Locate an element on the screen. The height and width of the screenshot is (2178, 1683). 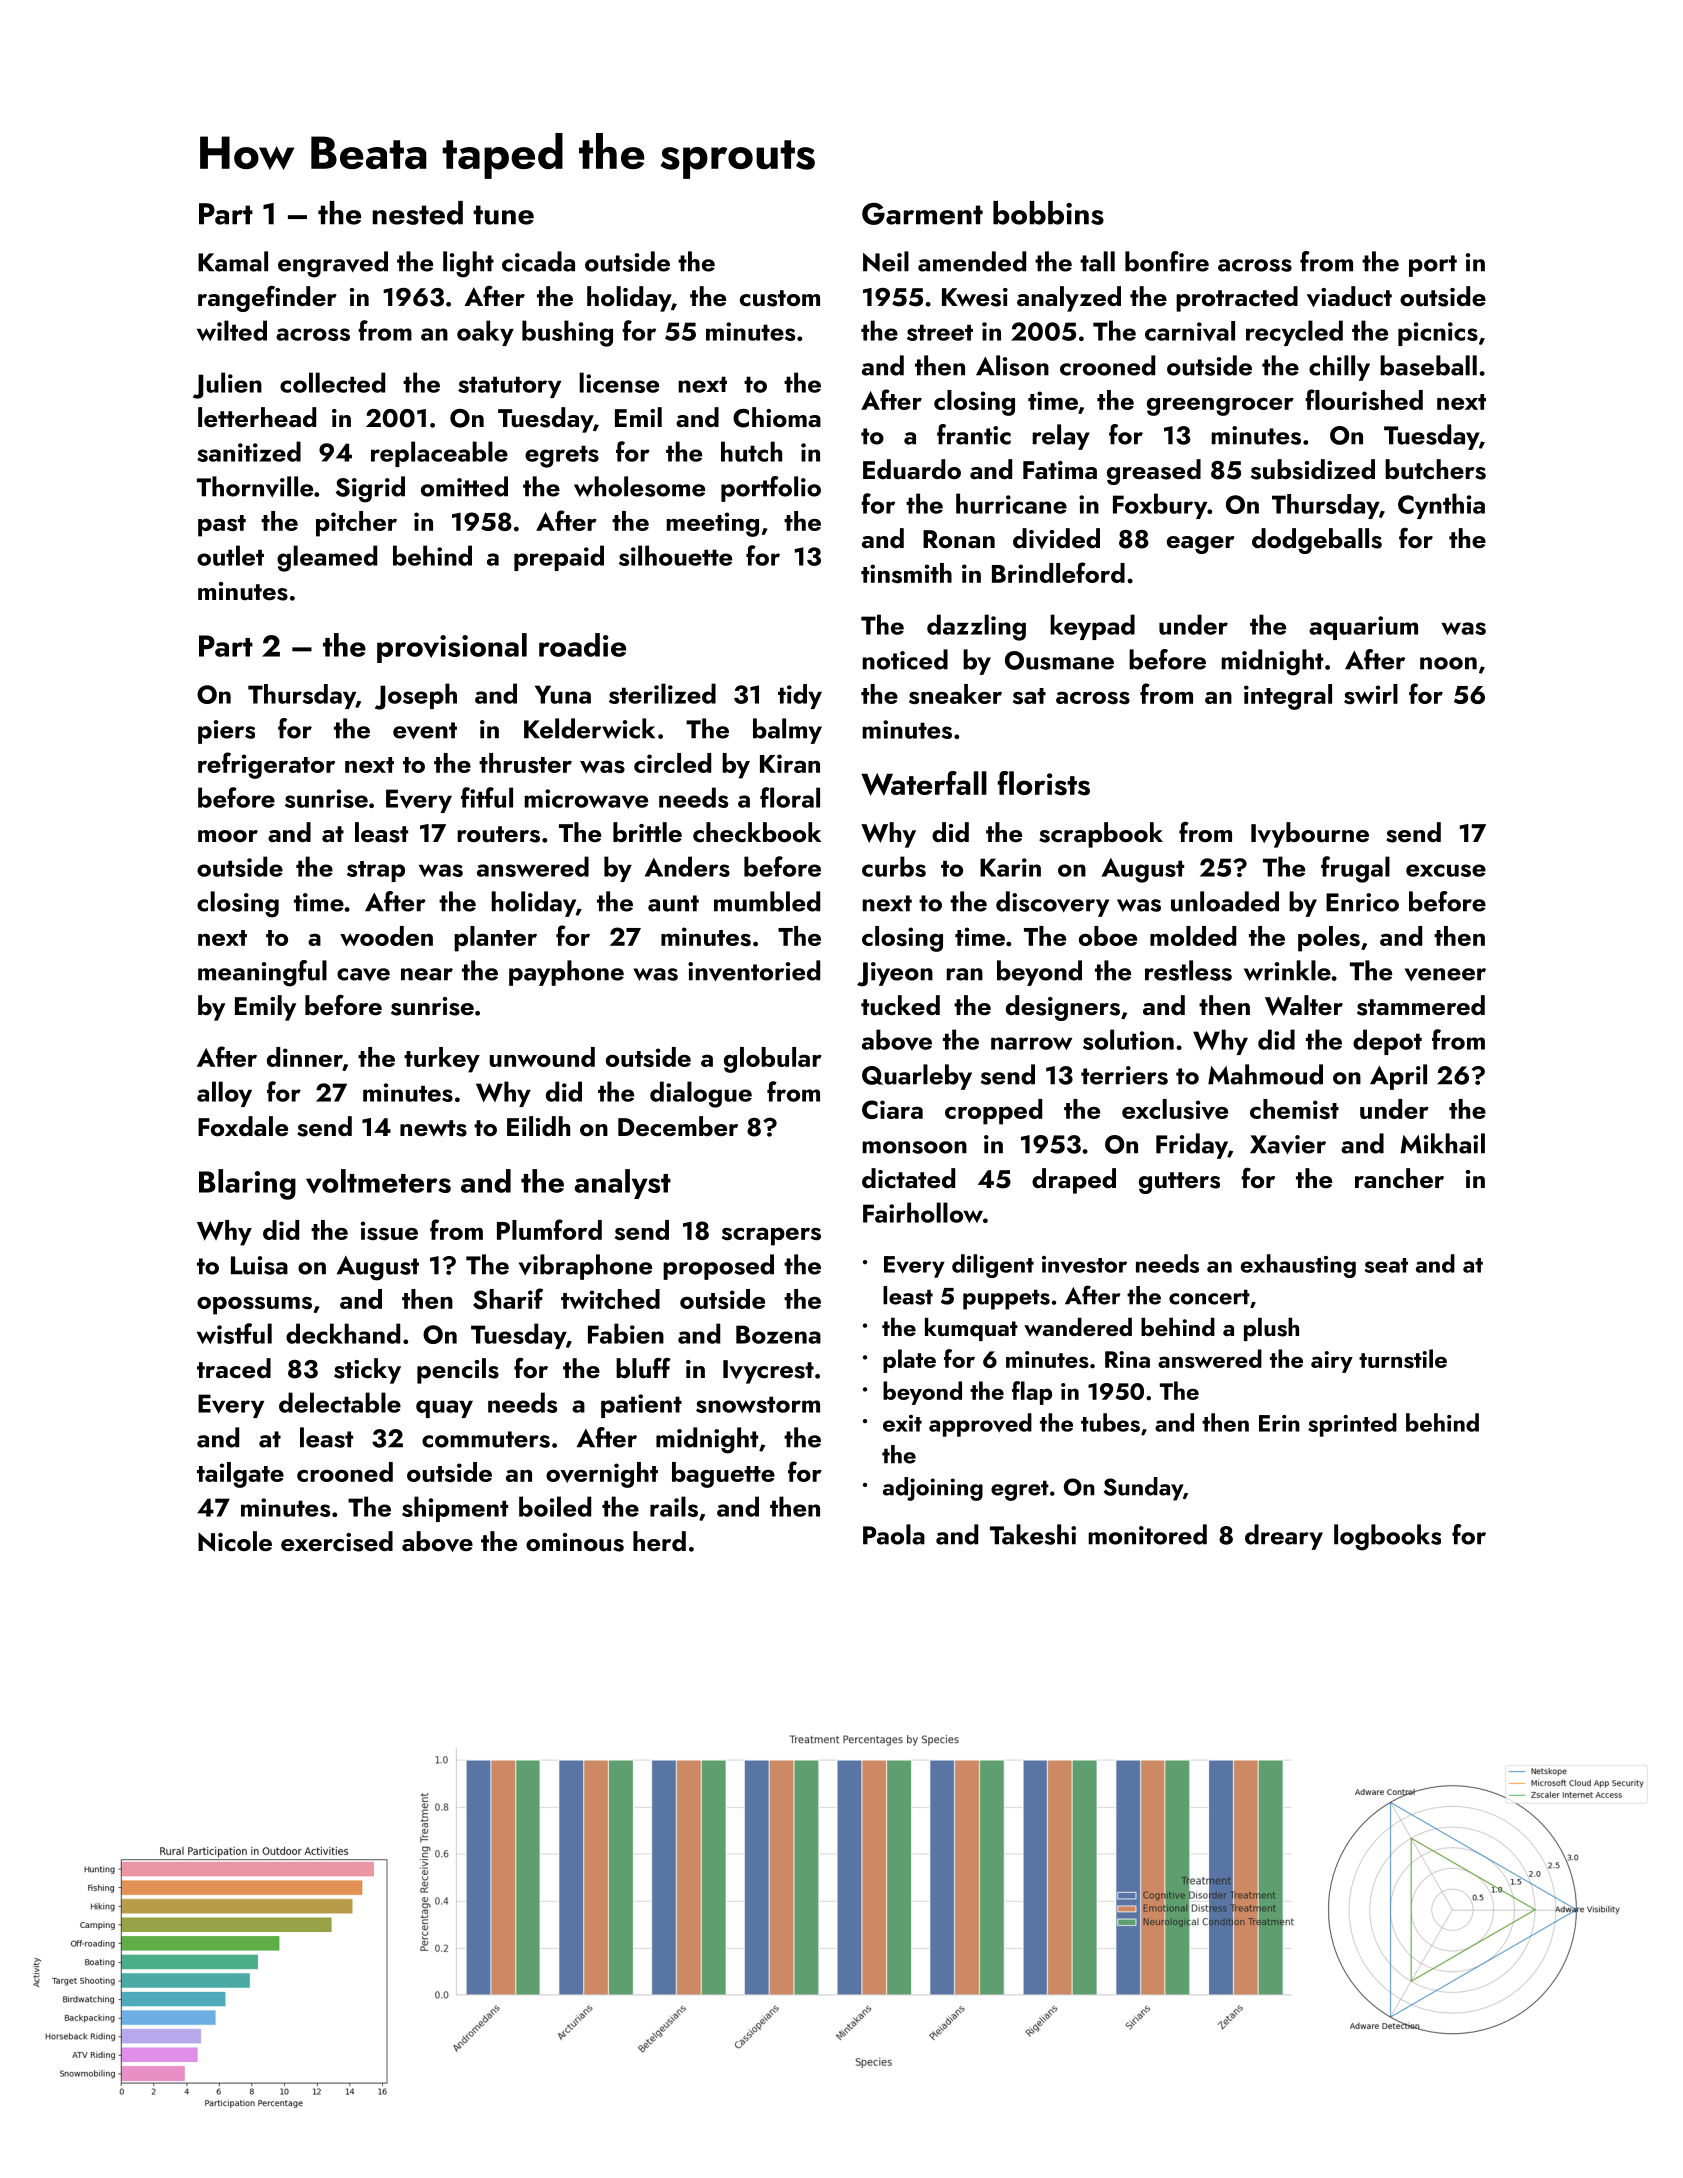
eager is located at coordinates (1201, 545).
